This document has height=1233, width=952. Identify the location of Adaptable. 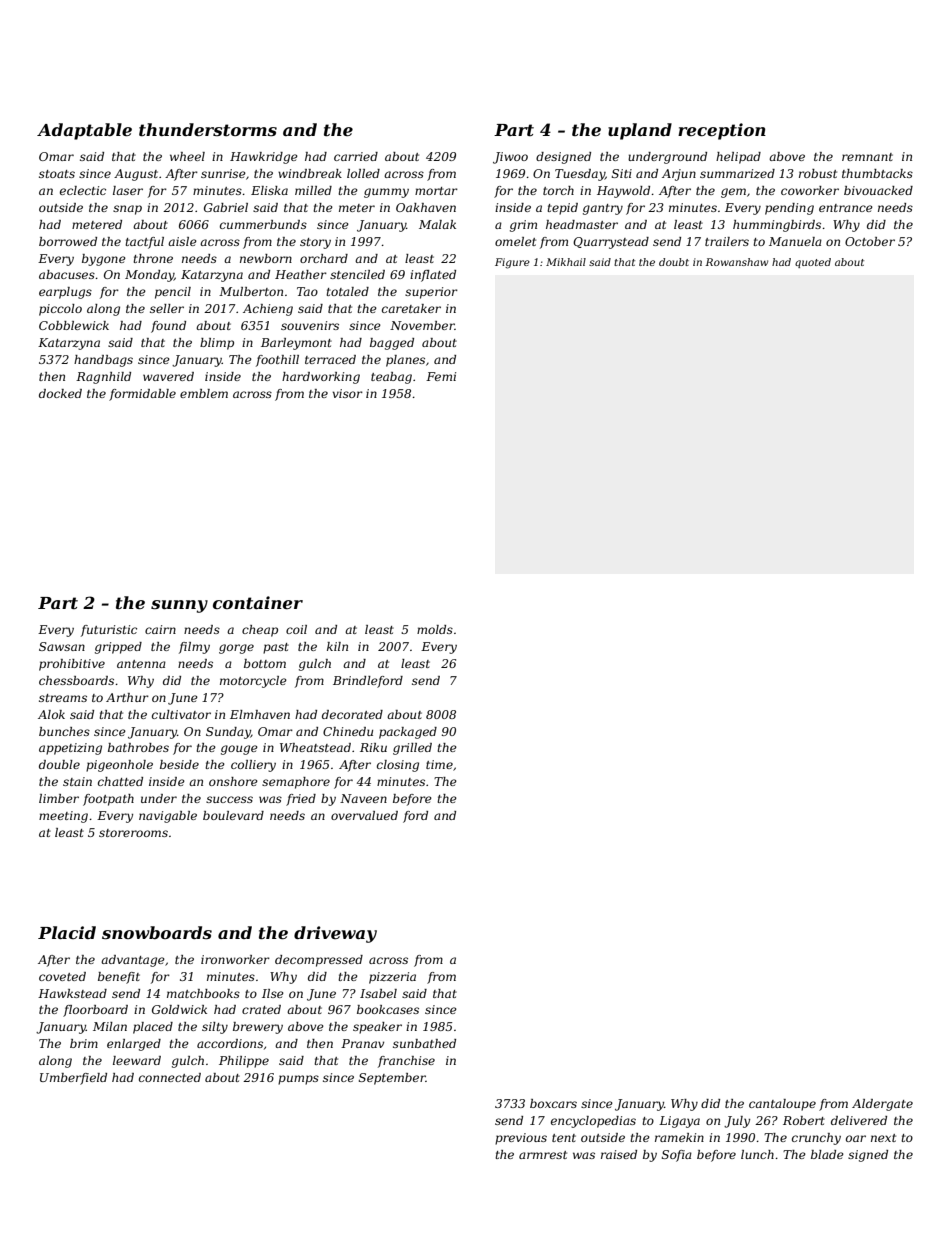
(84, 131).
